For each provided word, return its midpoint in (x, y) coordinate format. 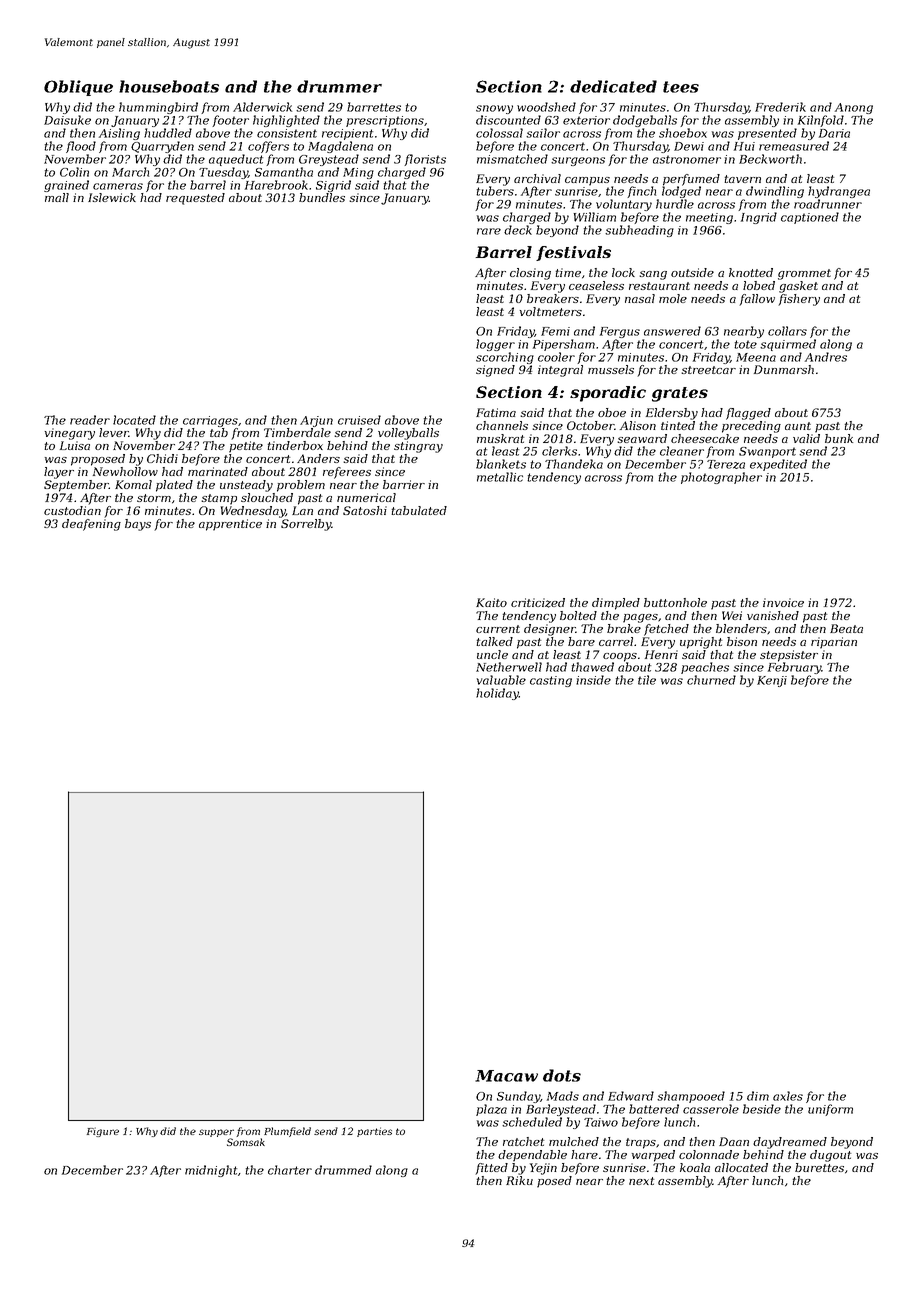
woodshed (546, 107)
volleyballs (408, 434)
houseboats (169, 86)
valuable (501, 680)
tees (681, 87)
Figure (103, 1132)
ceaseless (596, 285)
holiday (497, 694)
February (794, 668)
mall (57, 197)
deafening (91, 525)
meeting (709, 218)
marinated (218, 471)
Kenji (772, 681)
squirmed (788, 345)
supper (216, 1133)
